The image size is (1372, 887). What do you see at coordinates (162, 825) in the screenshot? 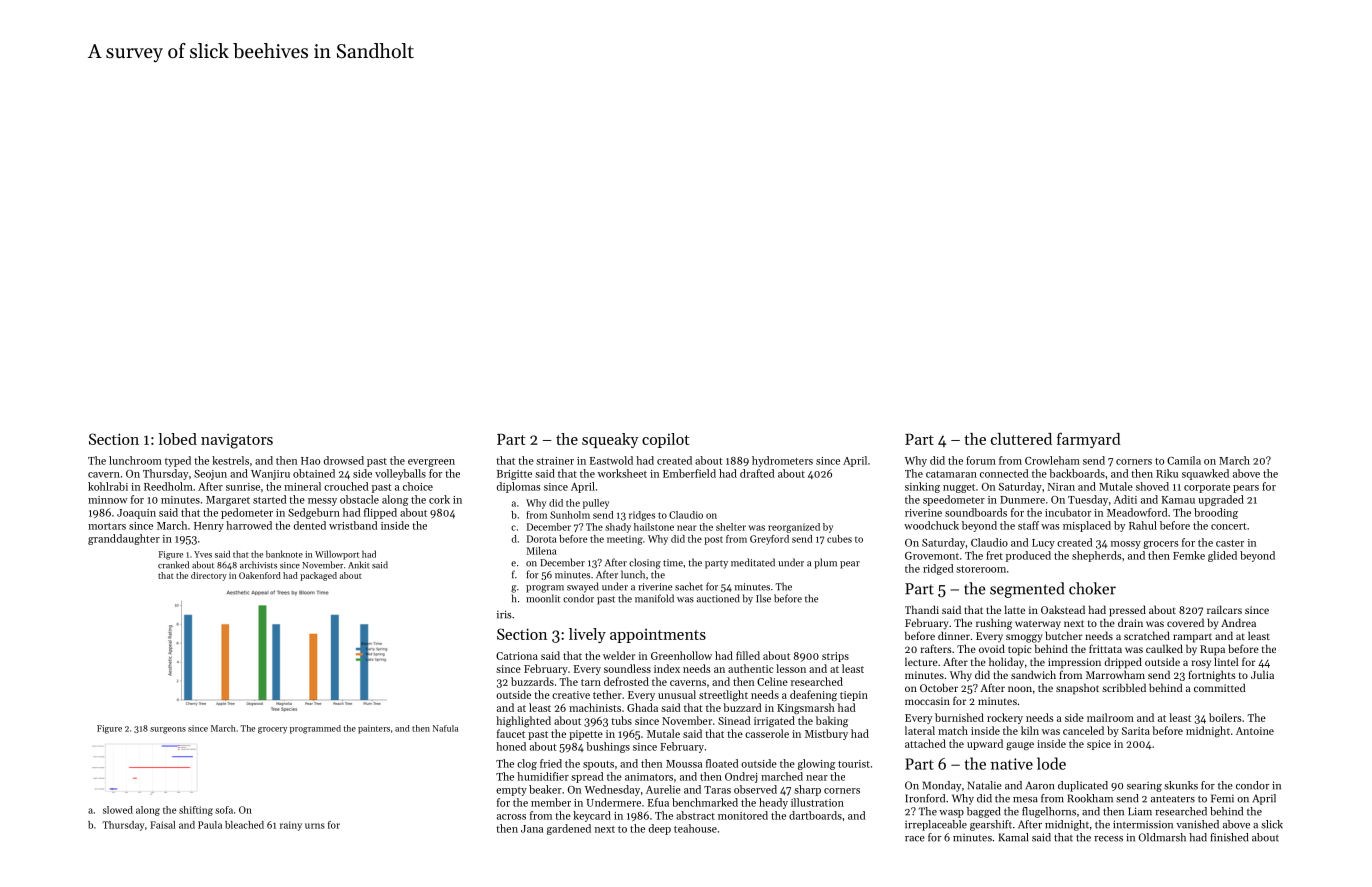
I see `Faisal` at bounding box center [162, 825].
